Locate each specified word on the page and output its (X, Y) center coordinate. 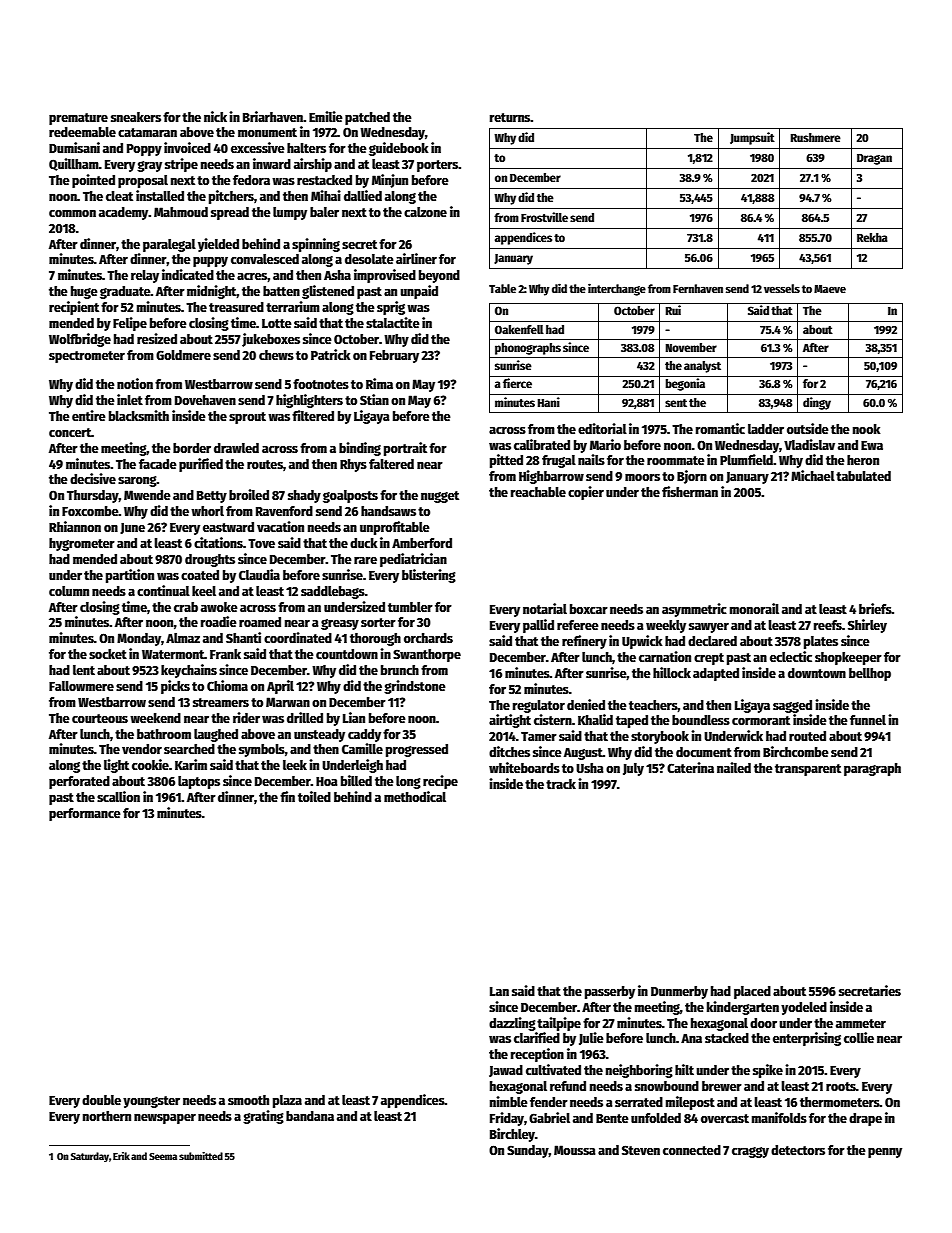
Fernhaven (698, 288)
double (101, 1100)
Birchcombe (796, 751)
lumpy (290, 213)
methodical (415, 796)
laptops (199, 782)
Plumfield (746, 459)
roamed (260, 622)
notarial (545, 608)
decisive (93, 478)
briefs (875, 608)
